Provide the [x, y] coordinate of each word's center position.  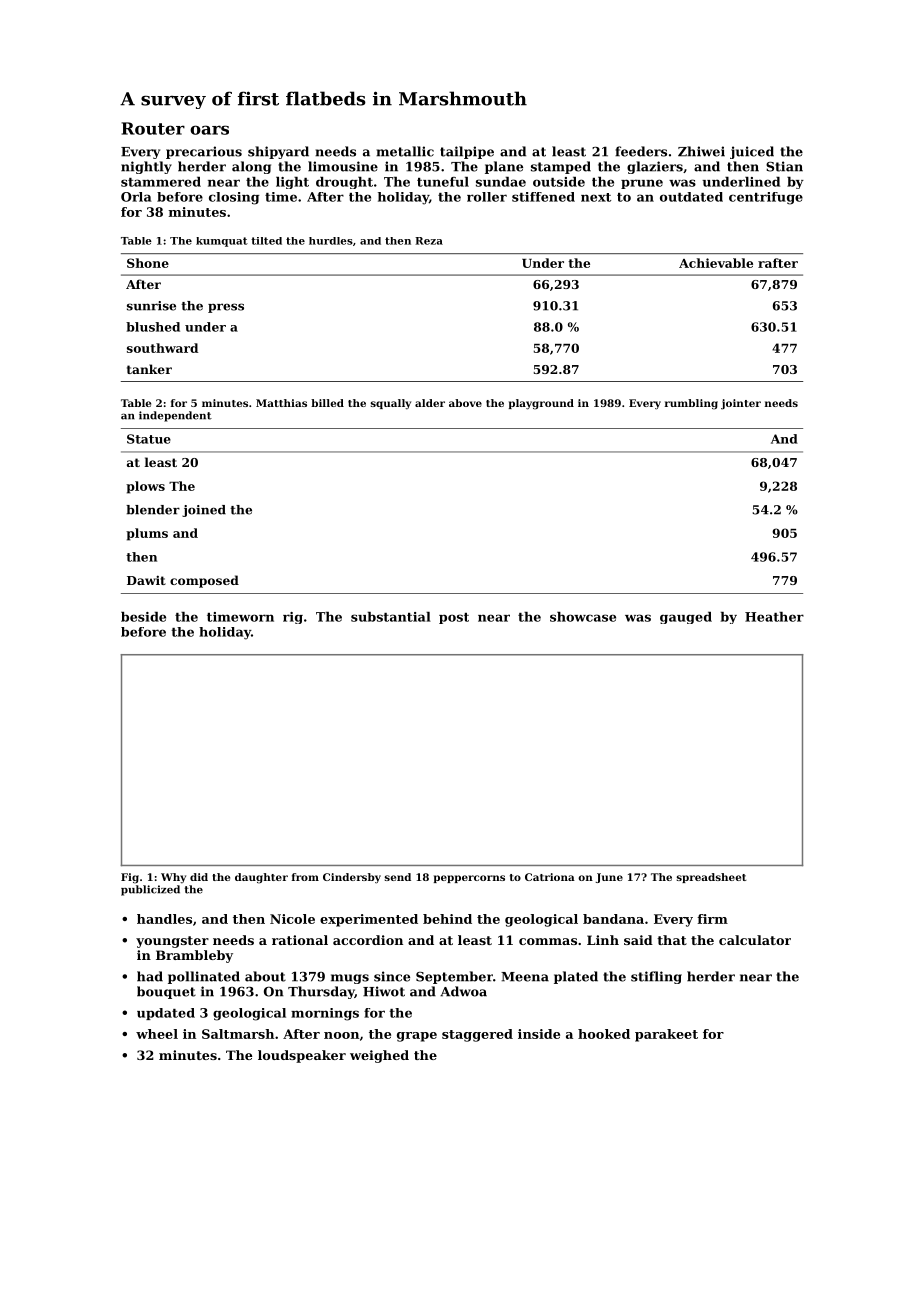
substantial [391, 617]
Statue [149, 439]
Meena [525, 977]
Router [153, 128]
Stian [784, 166]
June [609, 878]
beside [143, 617]
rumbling [691, 404]
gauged [686, 618]
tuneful [443, 182]
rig [293, 618]
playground [541, 404]
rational [300, 940]
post [454, 618]
